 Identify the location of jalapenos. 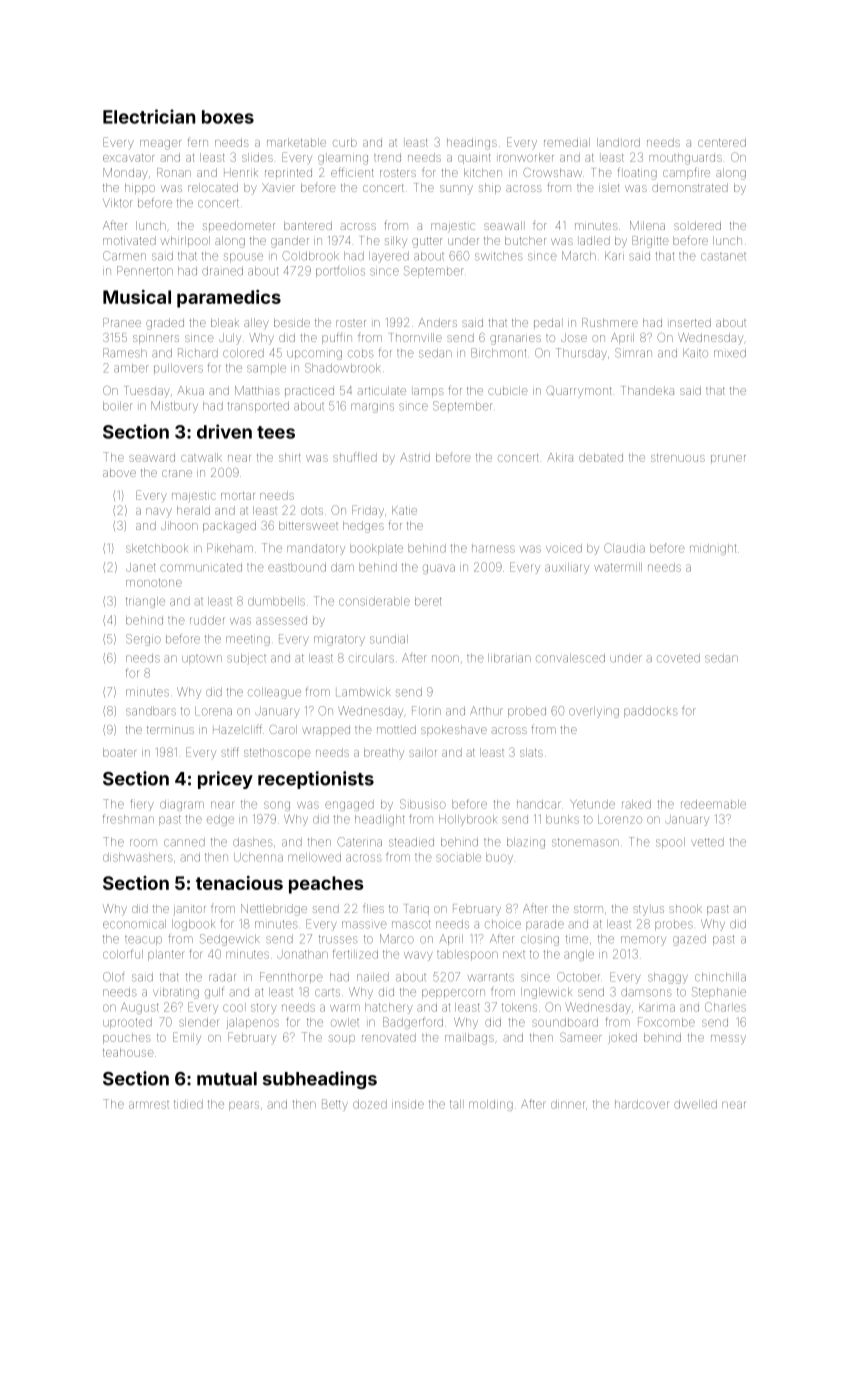
(253, 1023).
